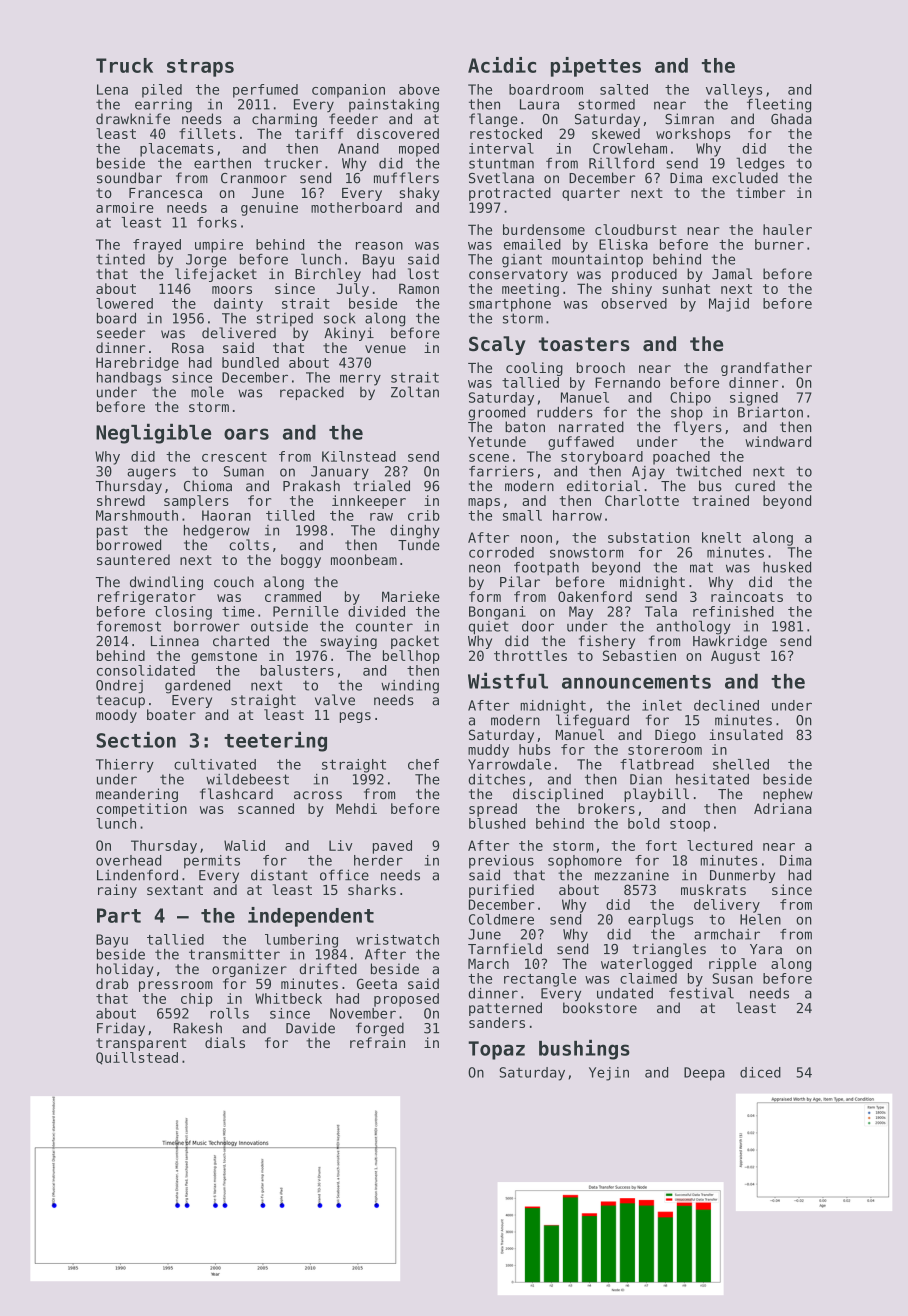 The image size is (908, 1316). Describe the element at coordinates (129, 545) in the document. I see `borrowed` at that location.
